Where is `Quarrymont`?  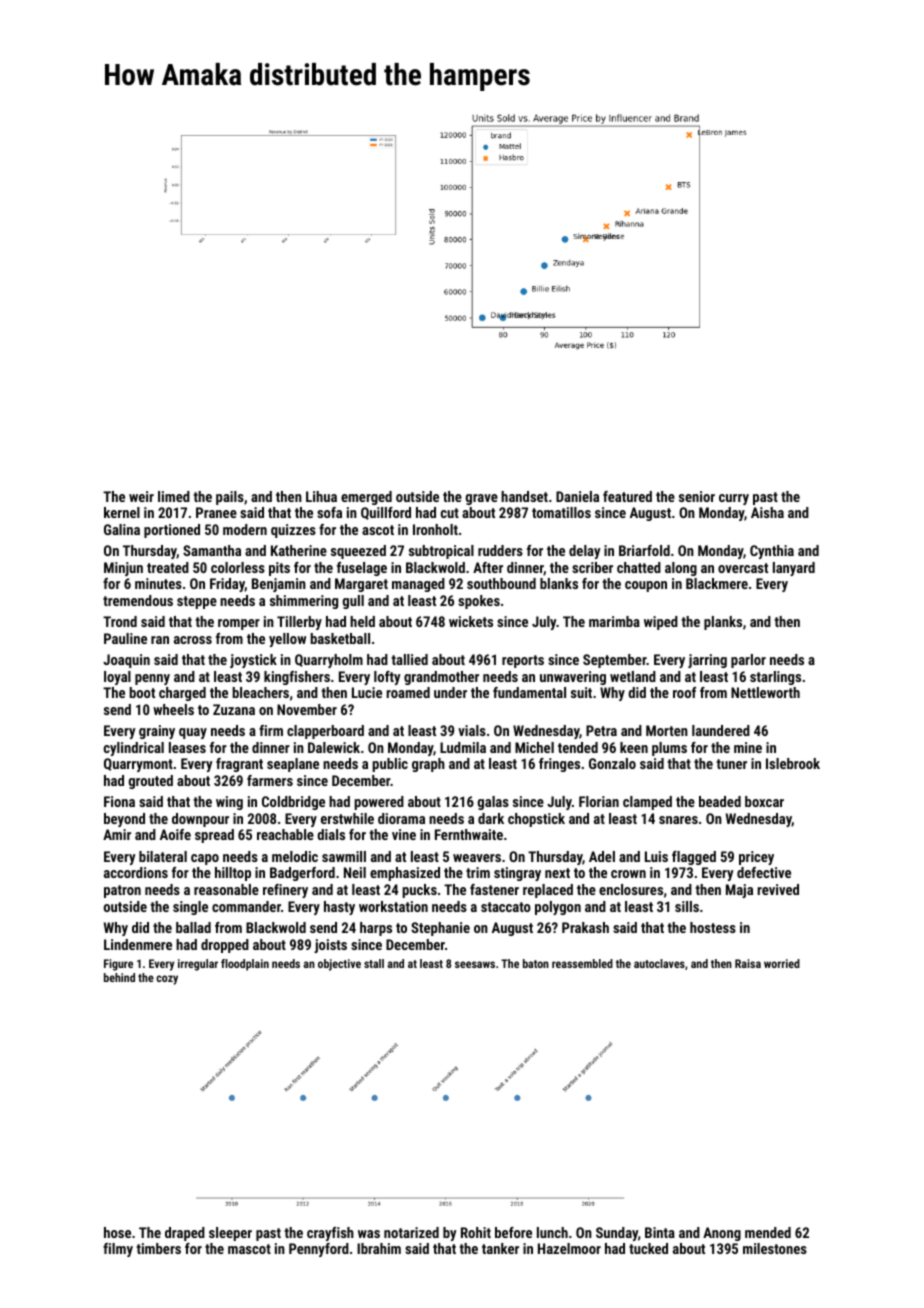 Quarrymont is located at coordinates (138, 765).
